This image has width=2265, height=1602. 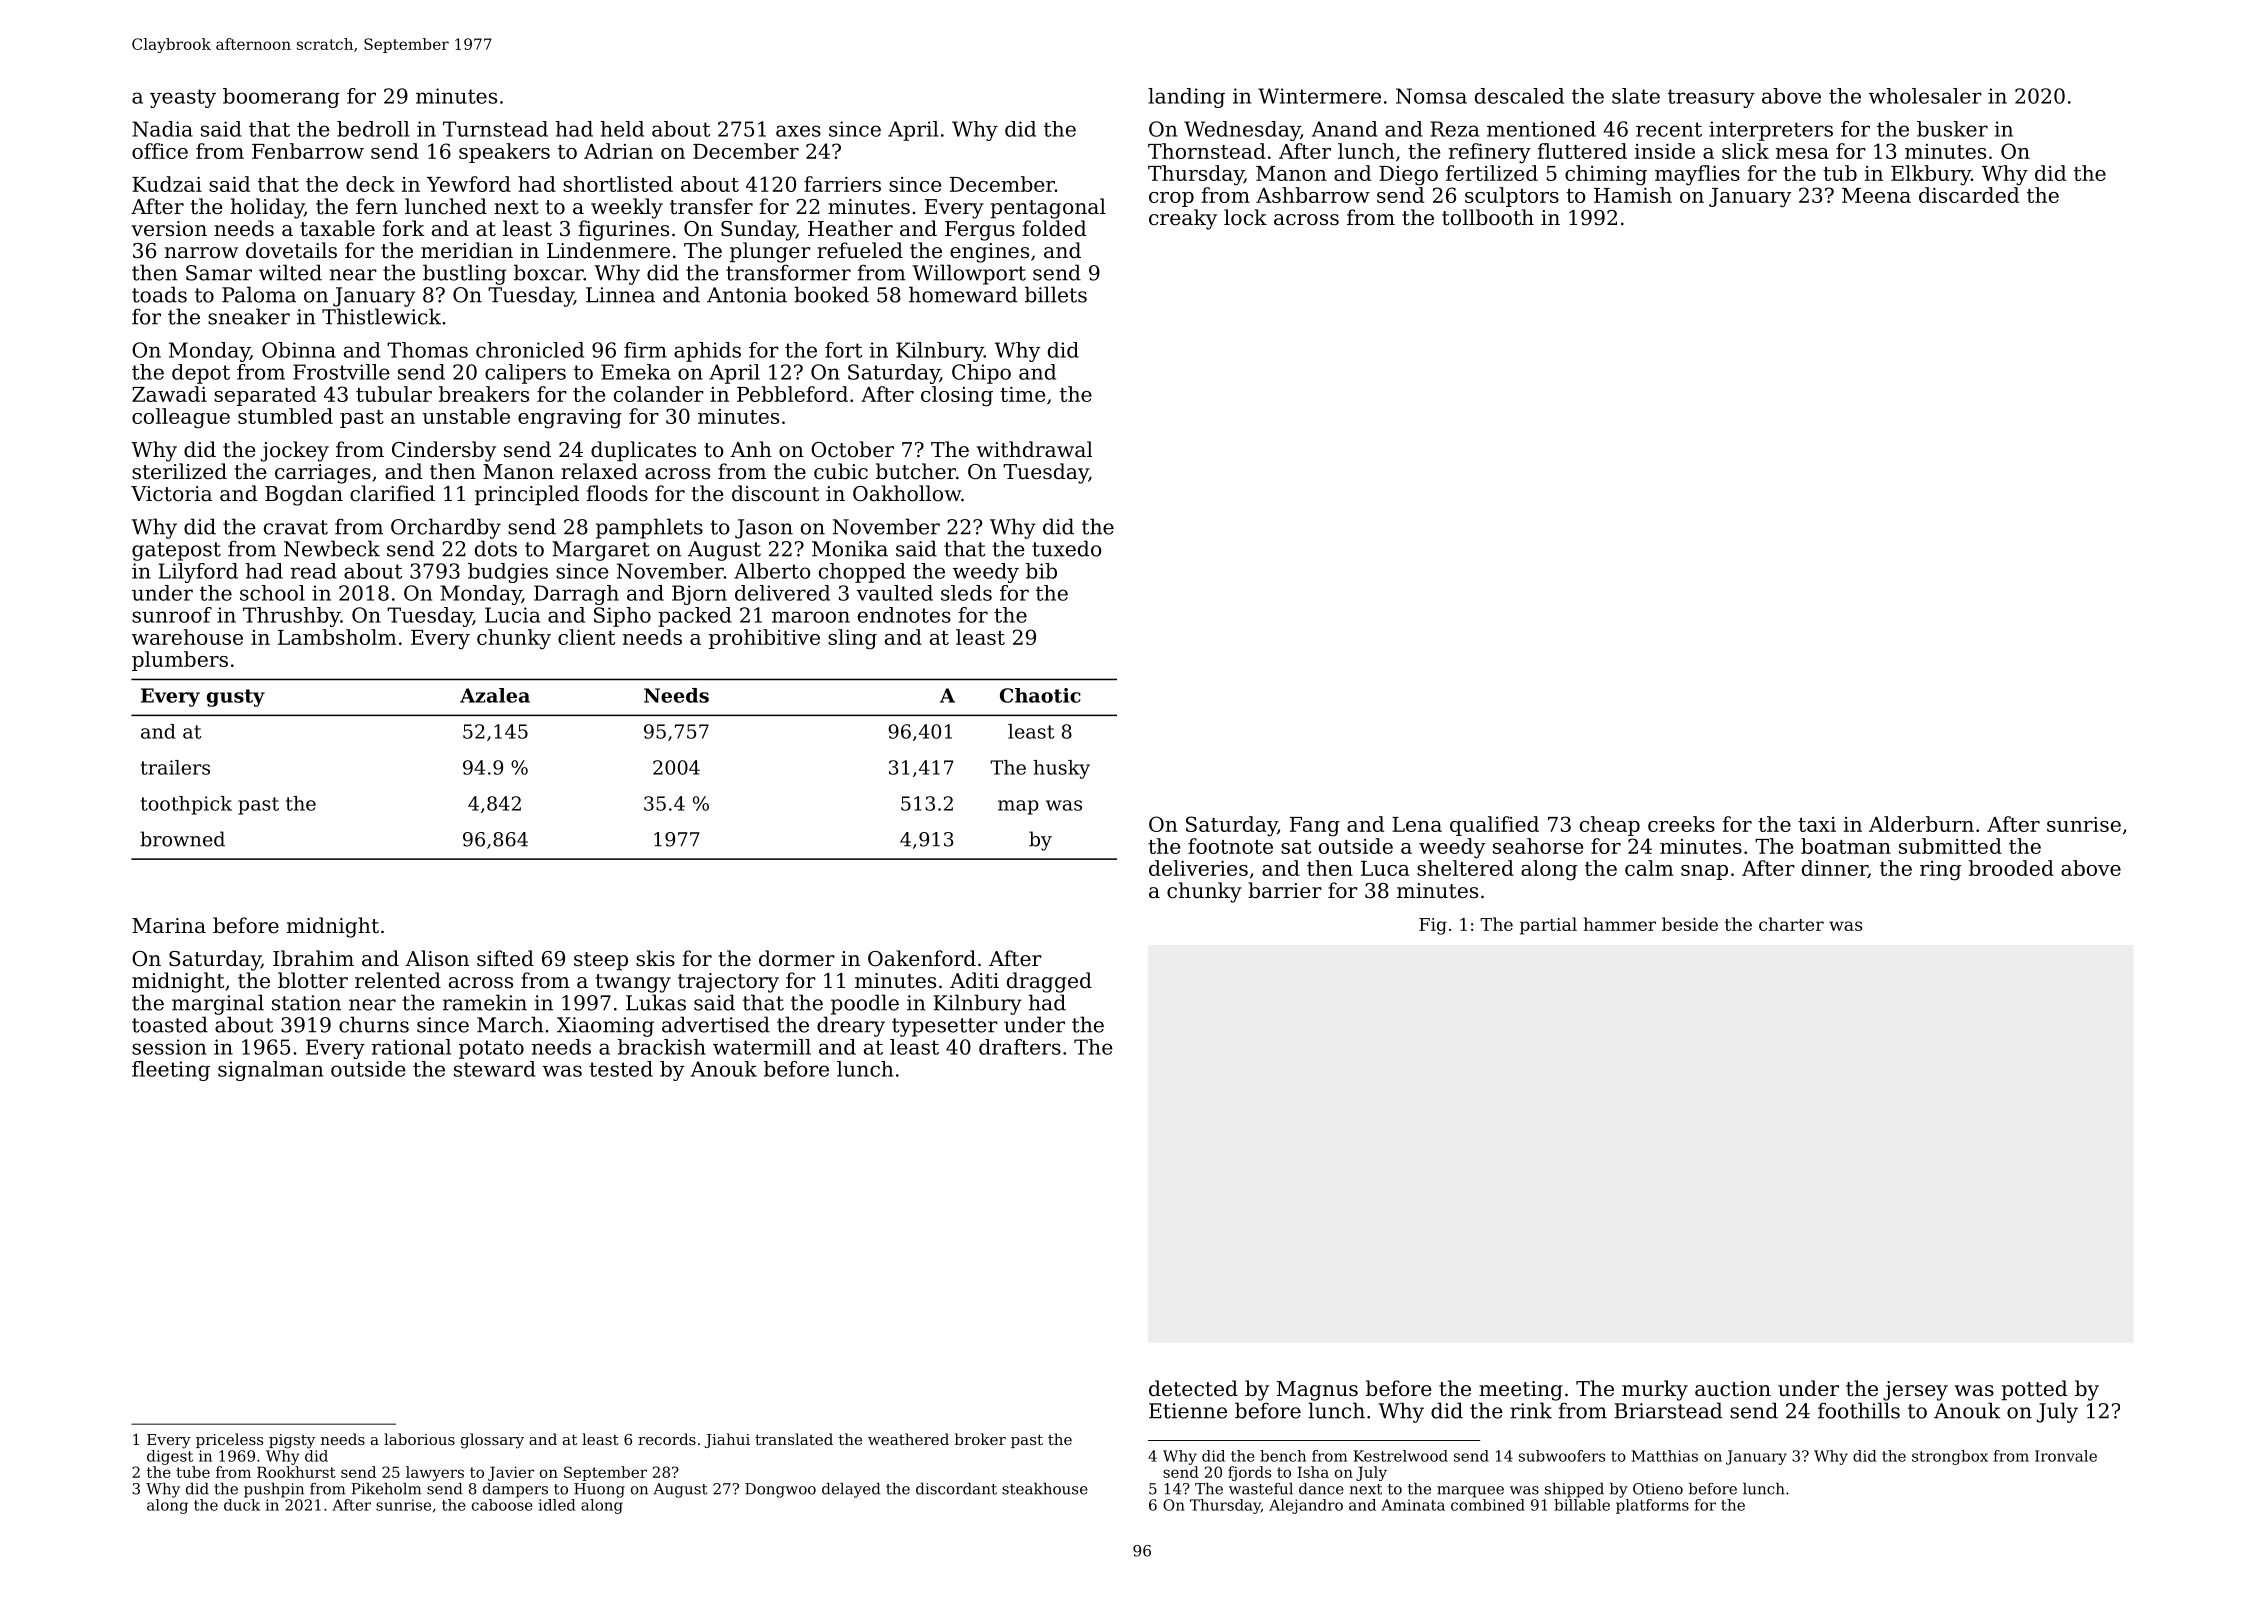 What do you see at coordinates (1876, 195) in the image?
I see `Meena` at bounding box center [1876, 195].
